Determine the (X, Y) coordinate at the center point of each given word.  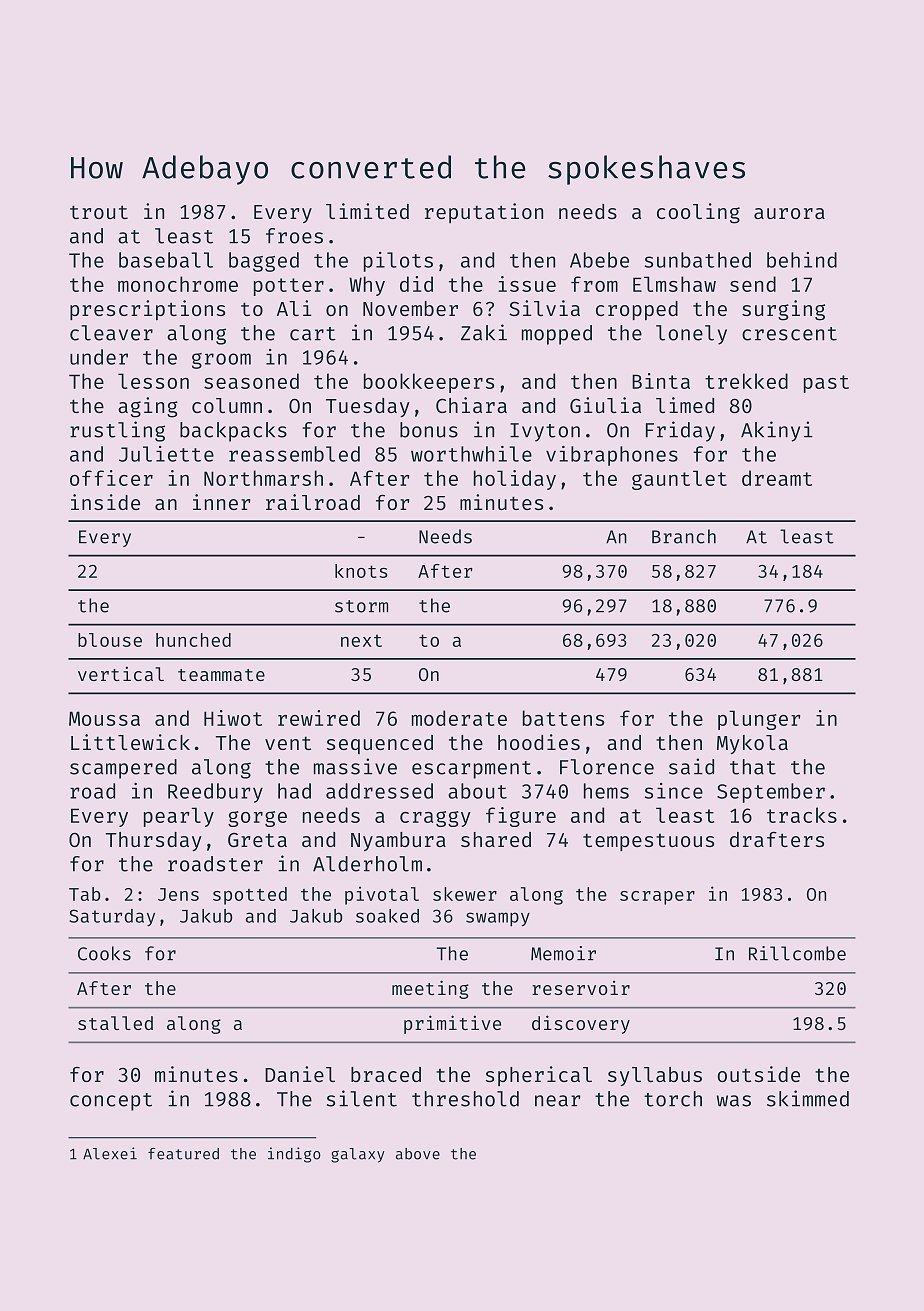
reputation (484, 213)
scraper (657, 898)
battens (563, 718)
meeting (430, 989)
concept (111, 1102)
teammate (221, 675)
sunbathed (698, 260)
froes (294, 236)
